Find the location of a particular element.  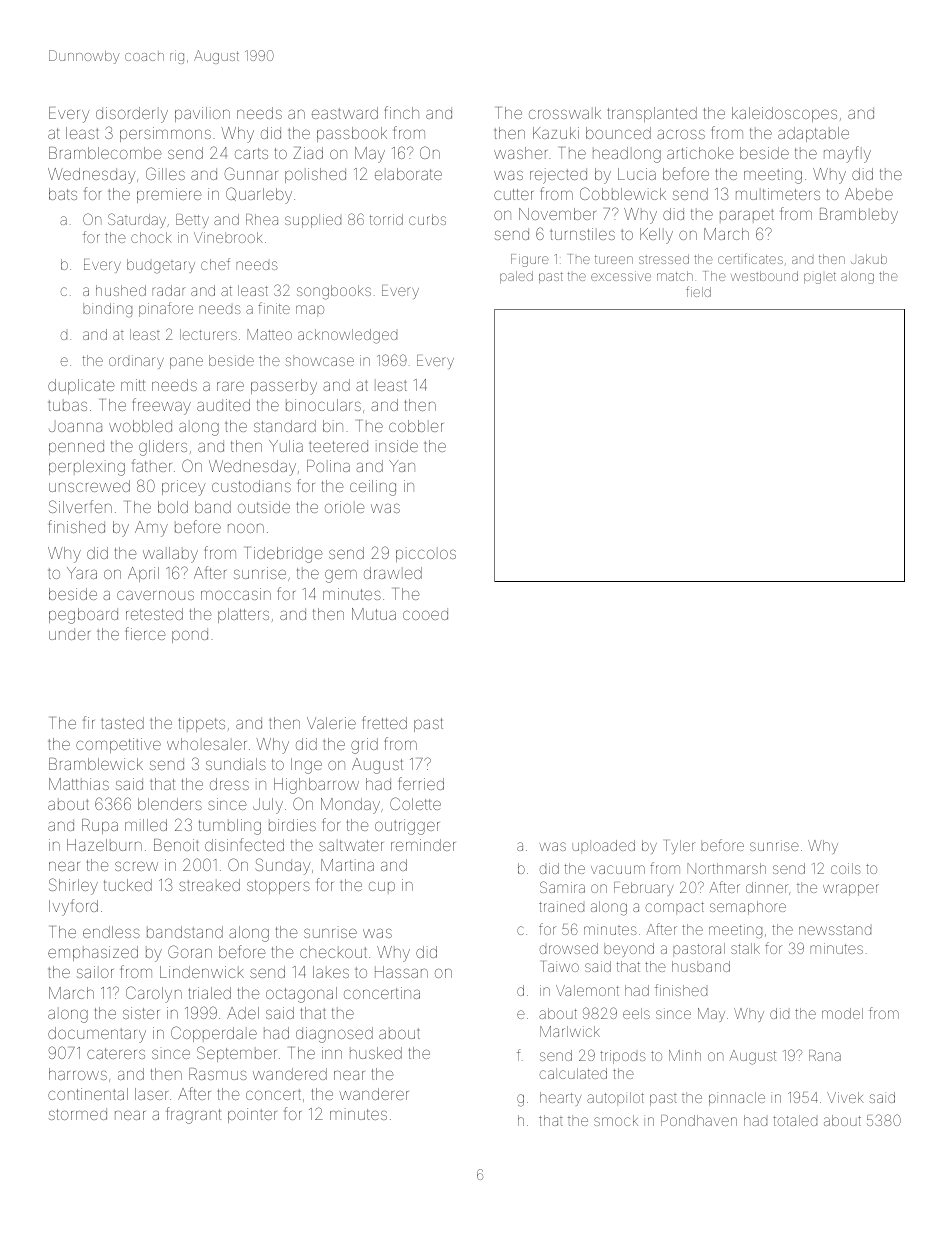

standard is located at coordinates (285, 426).
